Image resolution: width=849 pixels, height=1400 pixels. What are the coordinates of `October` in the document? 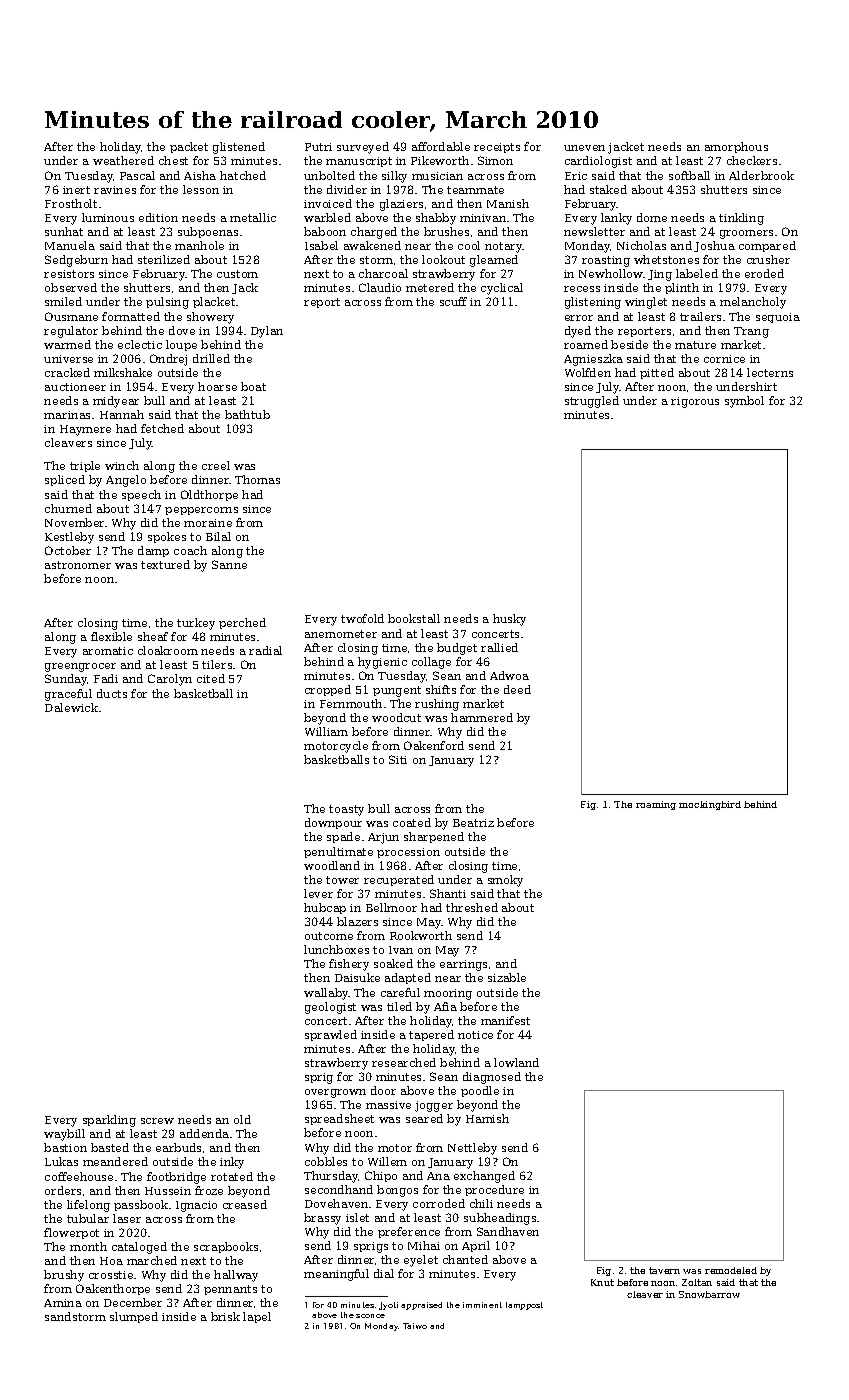 It's located at (68, 550).
